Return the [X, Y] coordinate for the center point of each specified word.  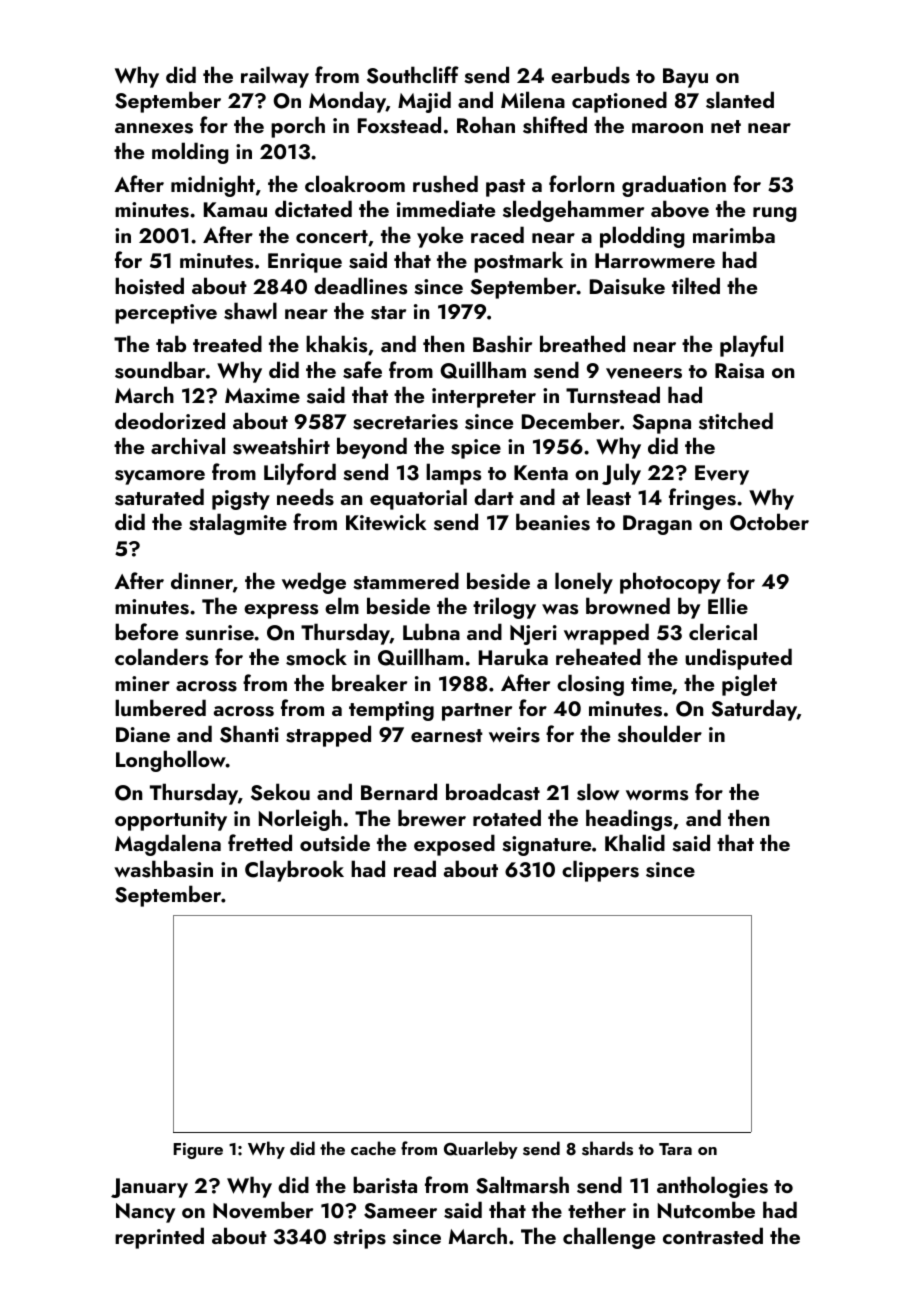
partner [477, 712]
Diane [143, 734]
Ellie [728, 605]
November [263, 1210]
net [726, 126]
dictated [313, 208]
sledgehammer [573, 211]
